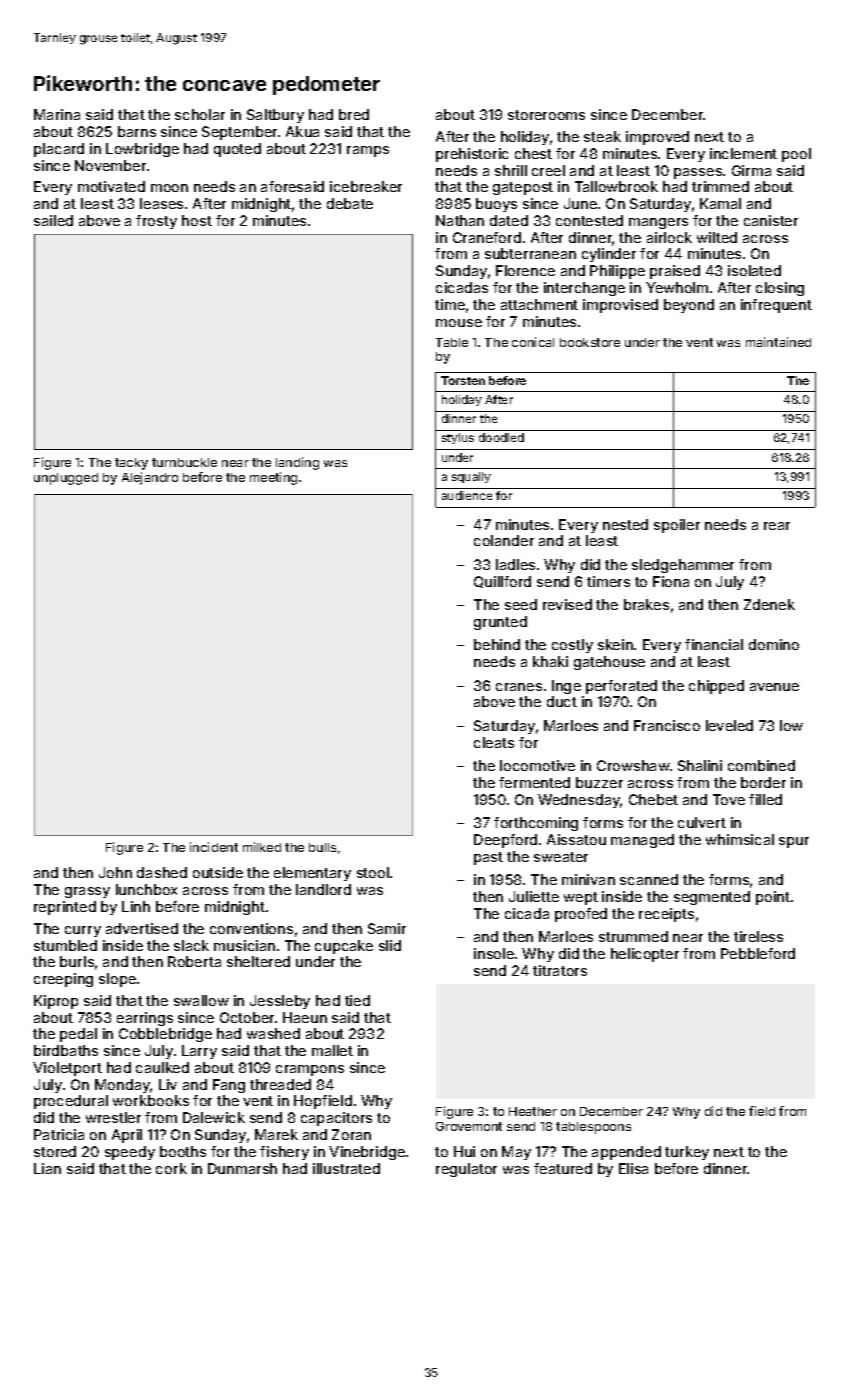 Image resolution: width=849 pixels, height=1400 pixels. I want to click on khaki, so click(550, 661).
